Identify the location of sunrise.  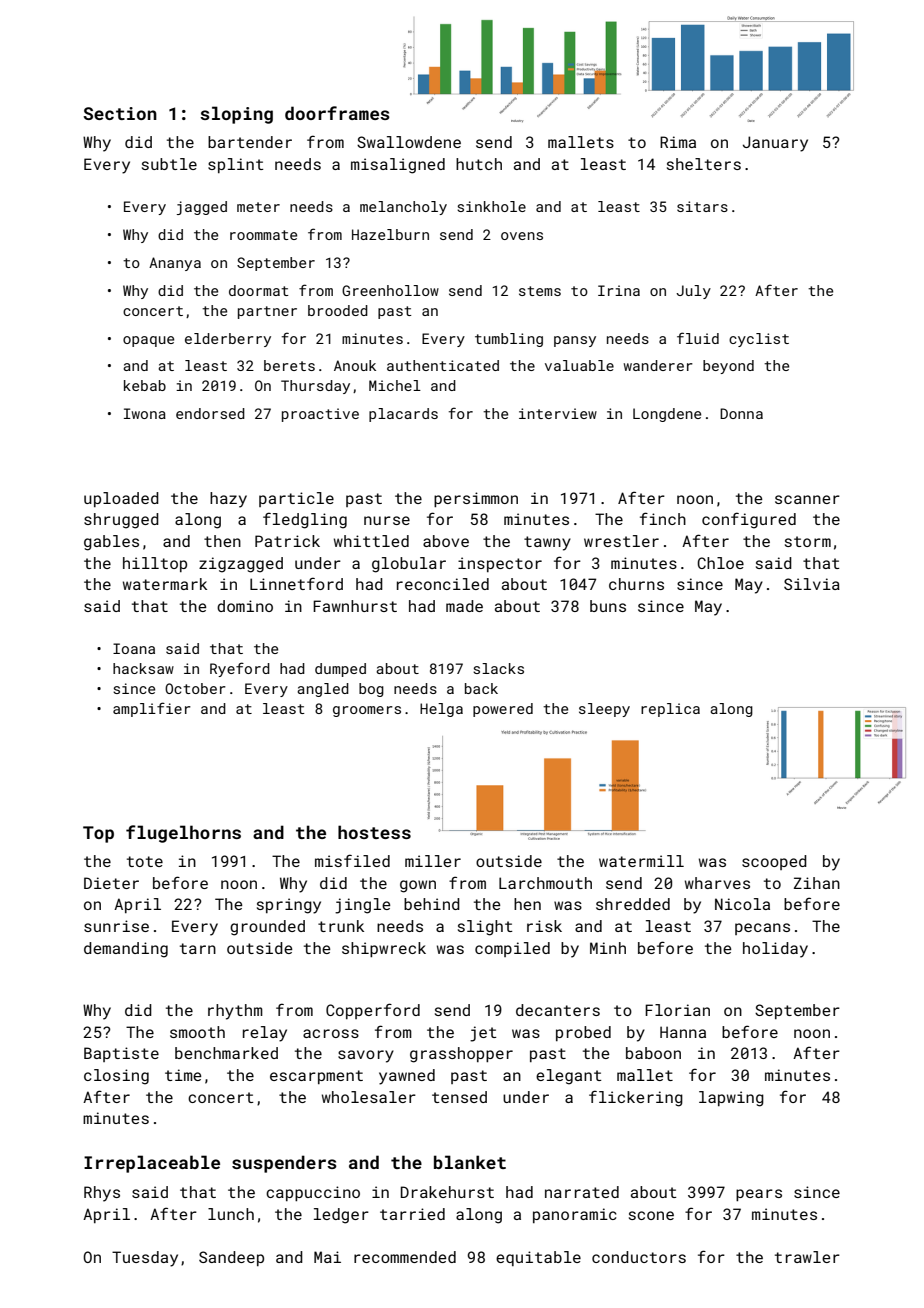
(116, 926).
